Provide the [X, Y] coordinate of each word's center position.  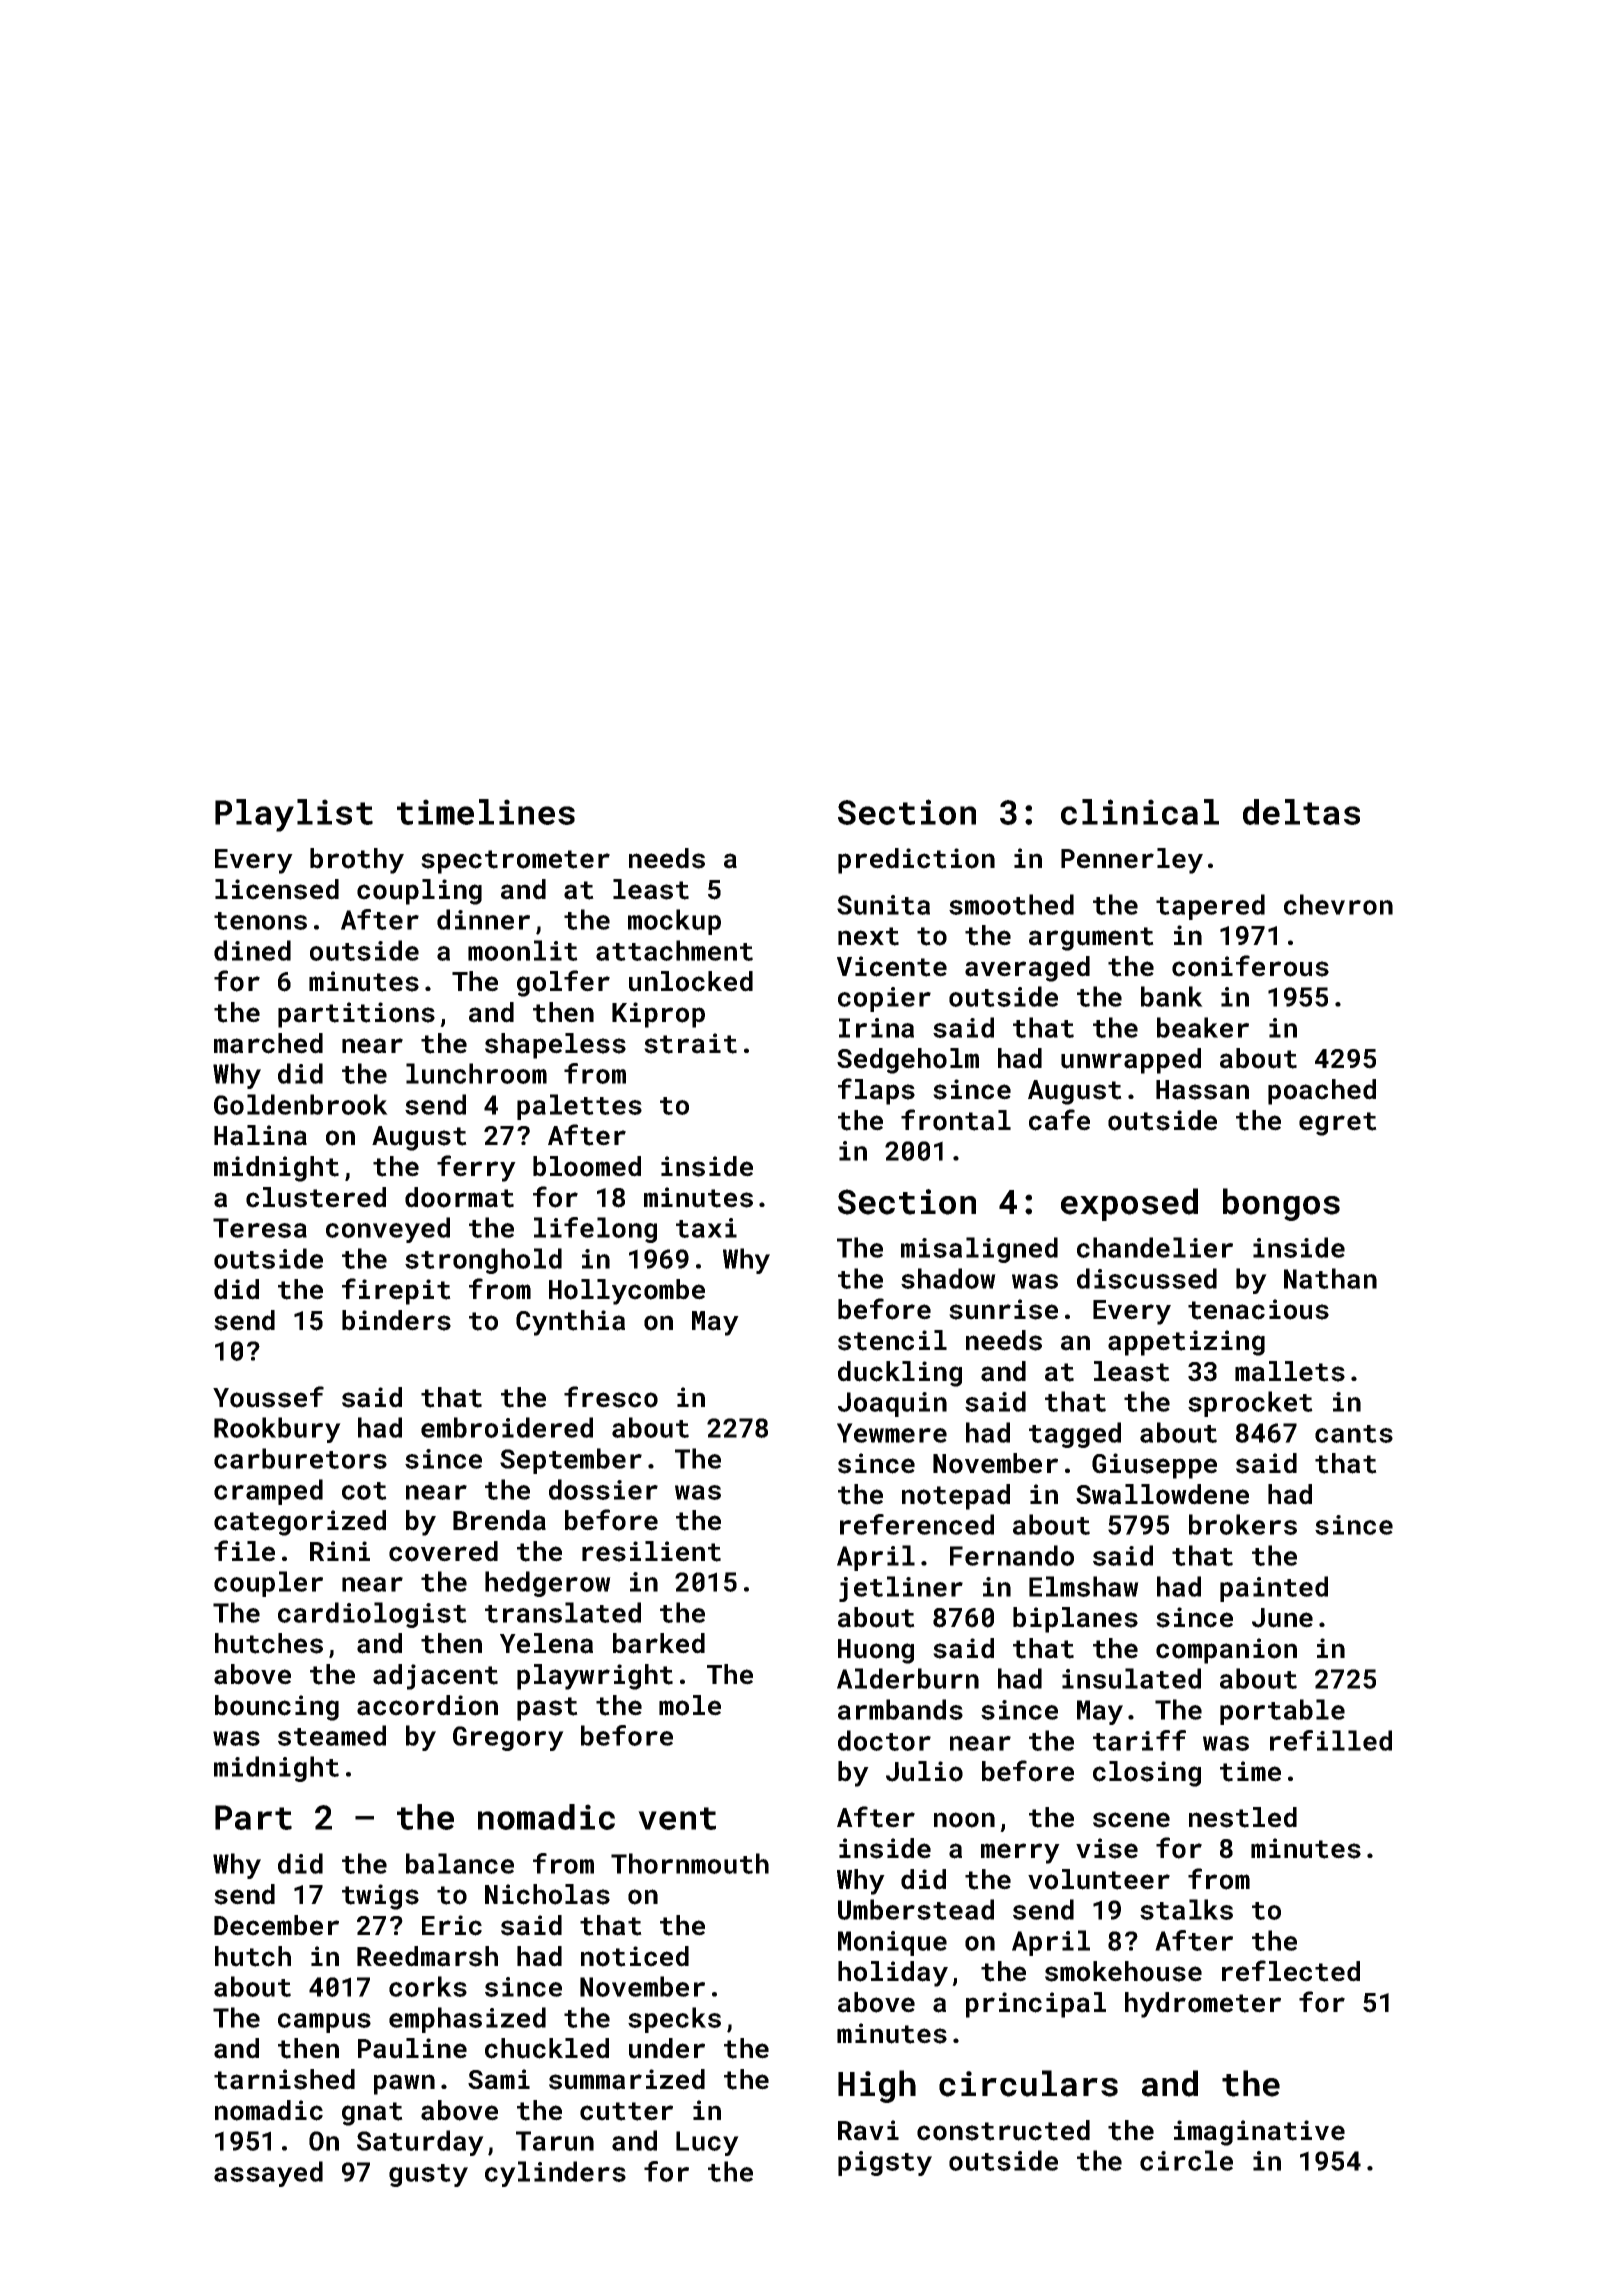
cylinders [555, 2174]
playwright [595, 1677]
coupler [268, 1584]
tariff [1139, 1740]
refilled [1331, 1740]
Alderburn [908, 1678]
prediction [916, 861]
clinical [1140, 812]
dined [252, 950]
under [667, 2048]
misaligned [979, 1250]
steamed [332, 1735]
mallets [1290, 1371]
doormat [459, 1197]
